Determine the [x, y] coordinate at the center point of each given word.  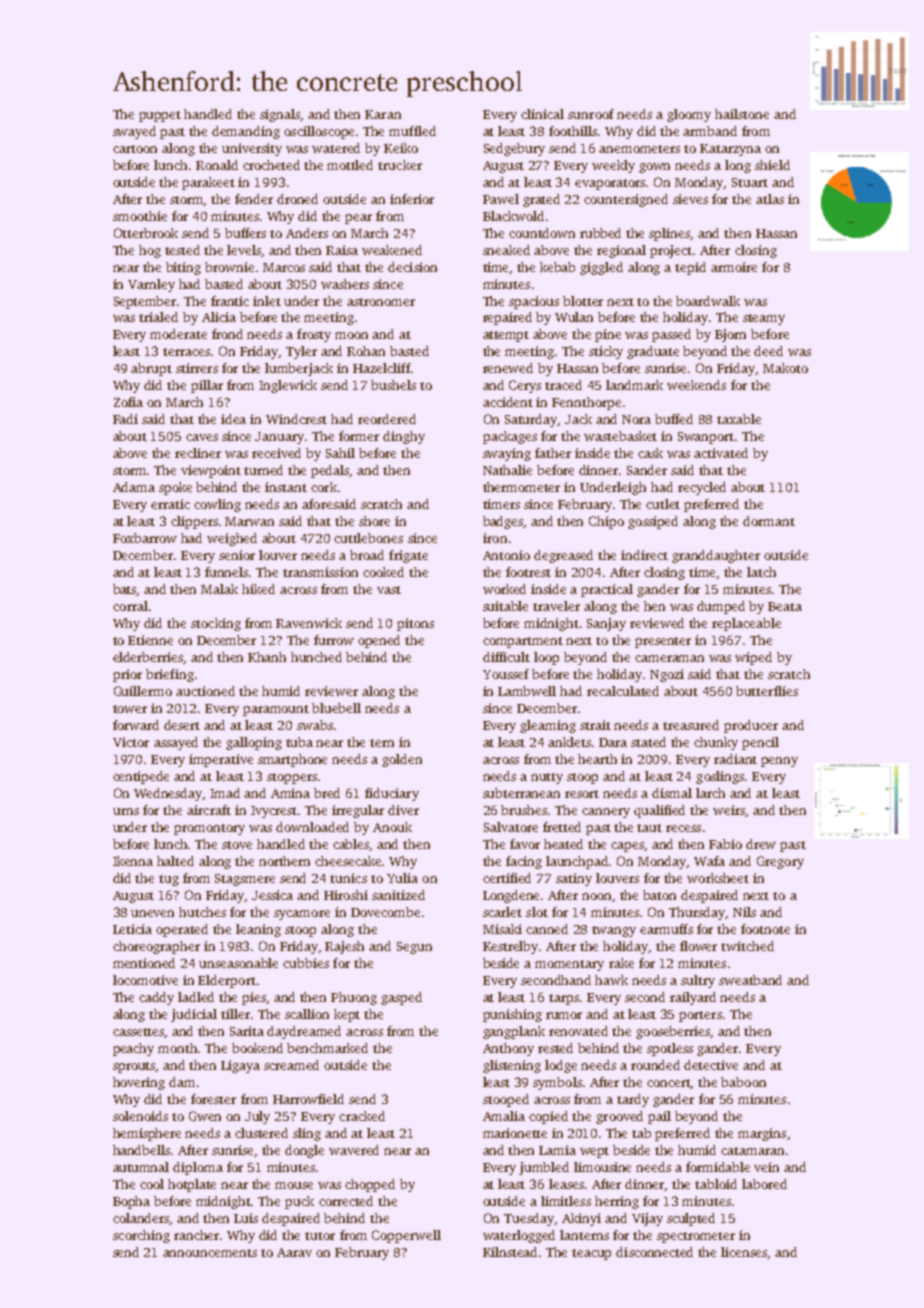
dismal [672, 793]
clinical [542, 114]
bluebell [336, 708]
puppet [160, 116]
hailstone [742, 114]
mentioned [144, 963]
